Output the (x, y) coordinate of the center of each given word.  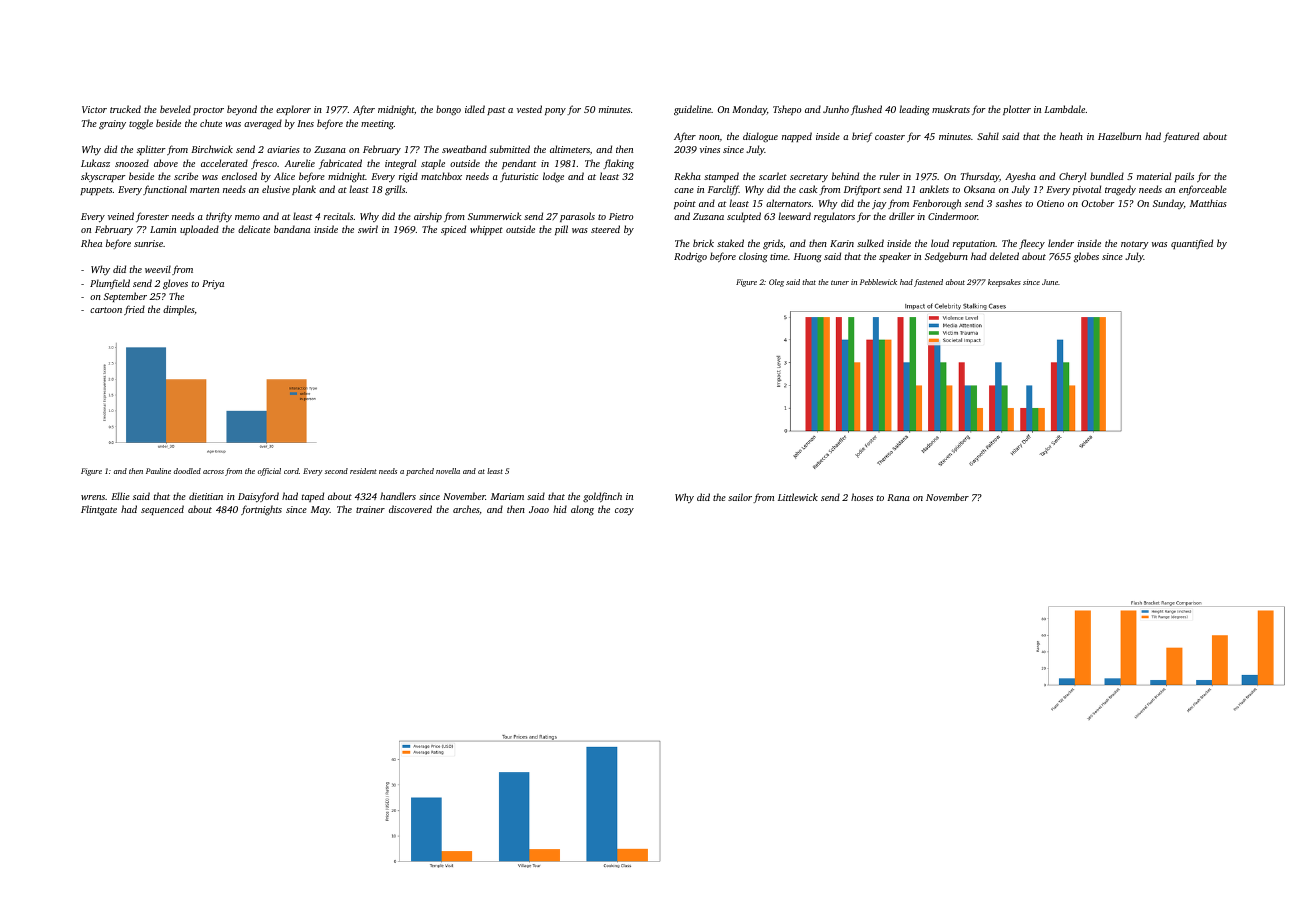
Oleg (776, 283)
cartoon (106, 310)
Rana (898, 497)
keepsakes (1004, 283)
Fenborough (937, 204)
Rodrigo (690, 257)
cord (291, 471)
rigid (408, 177)
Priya (213, 285)
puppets (96, 191)
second (336, 471)
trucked (125, 109)
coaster (890, 137)
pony (555, 112)
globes (1086, 257)
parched (420, 472)
